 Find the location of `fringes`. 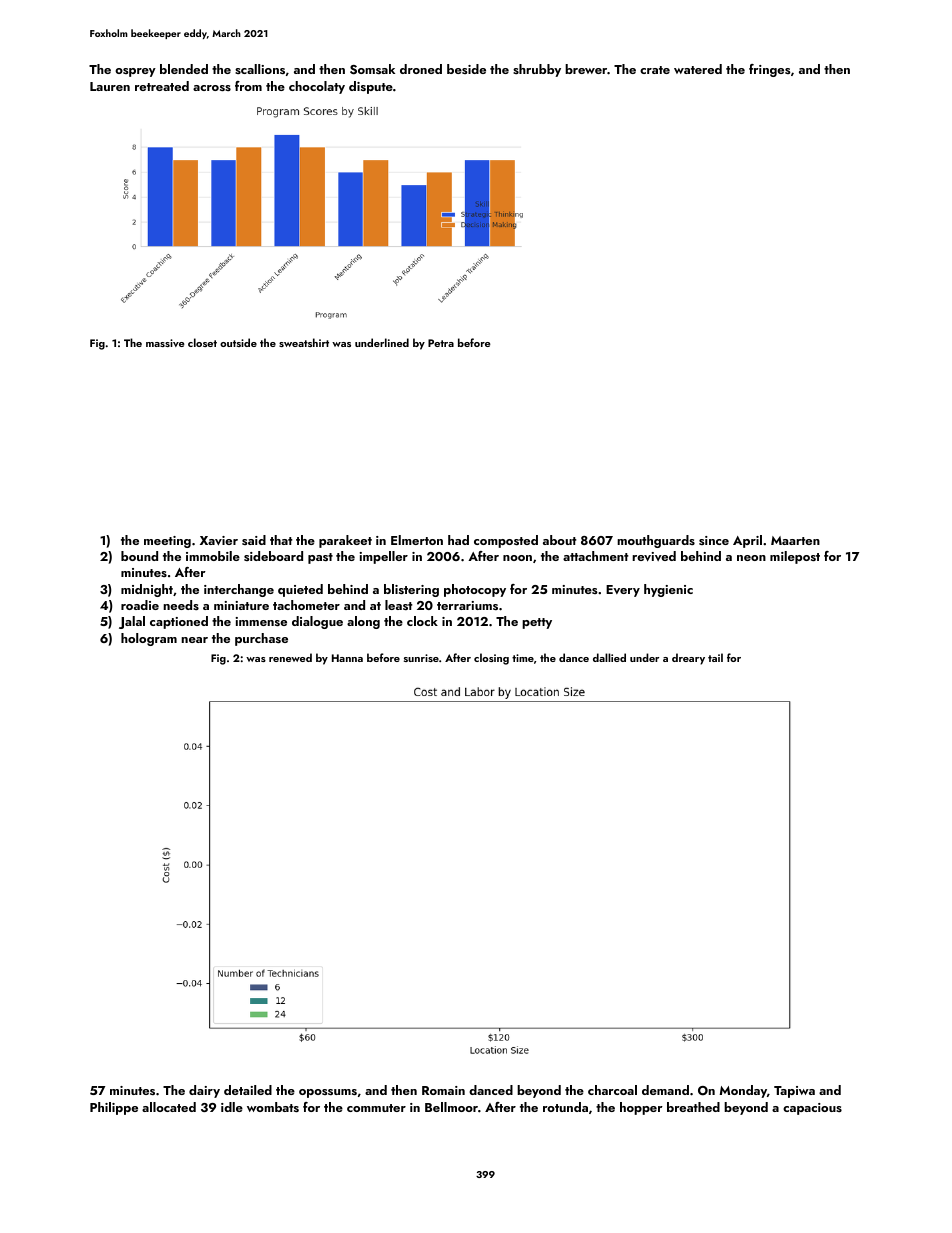

fringes is located at coordinates (770, 70).
